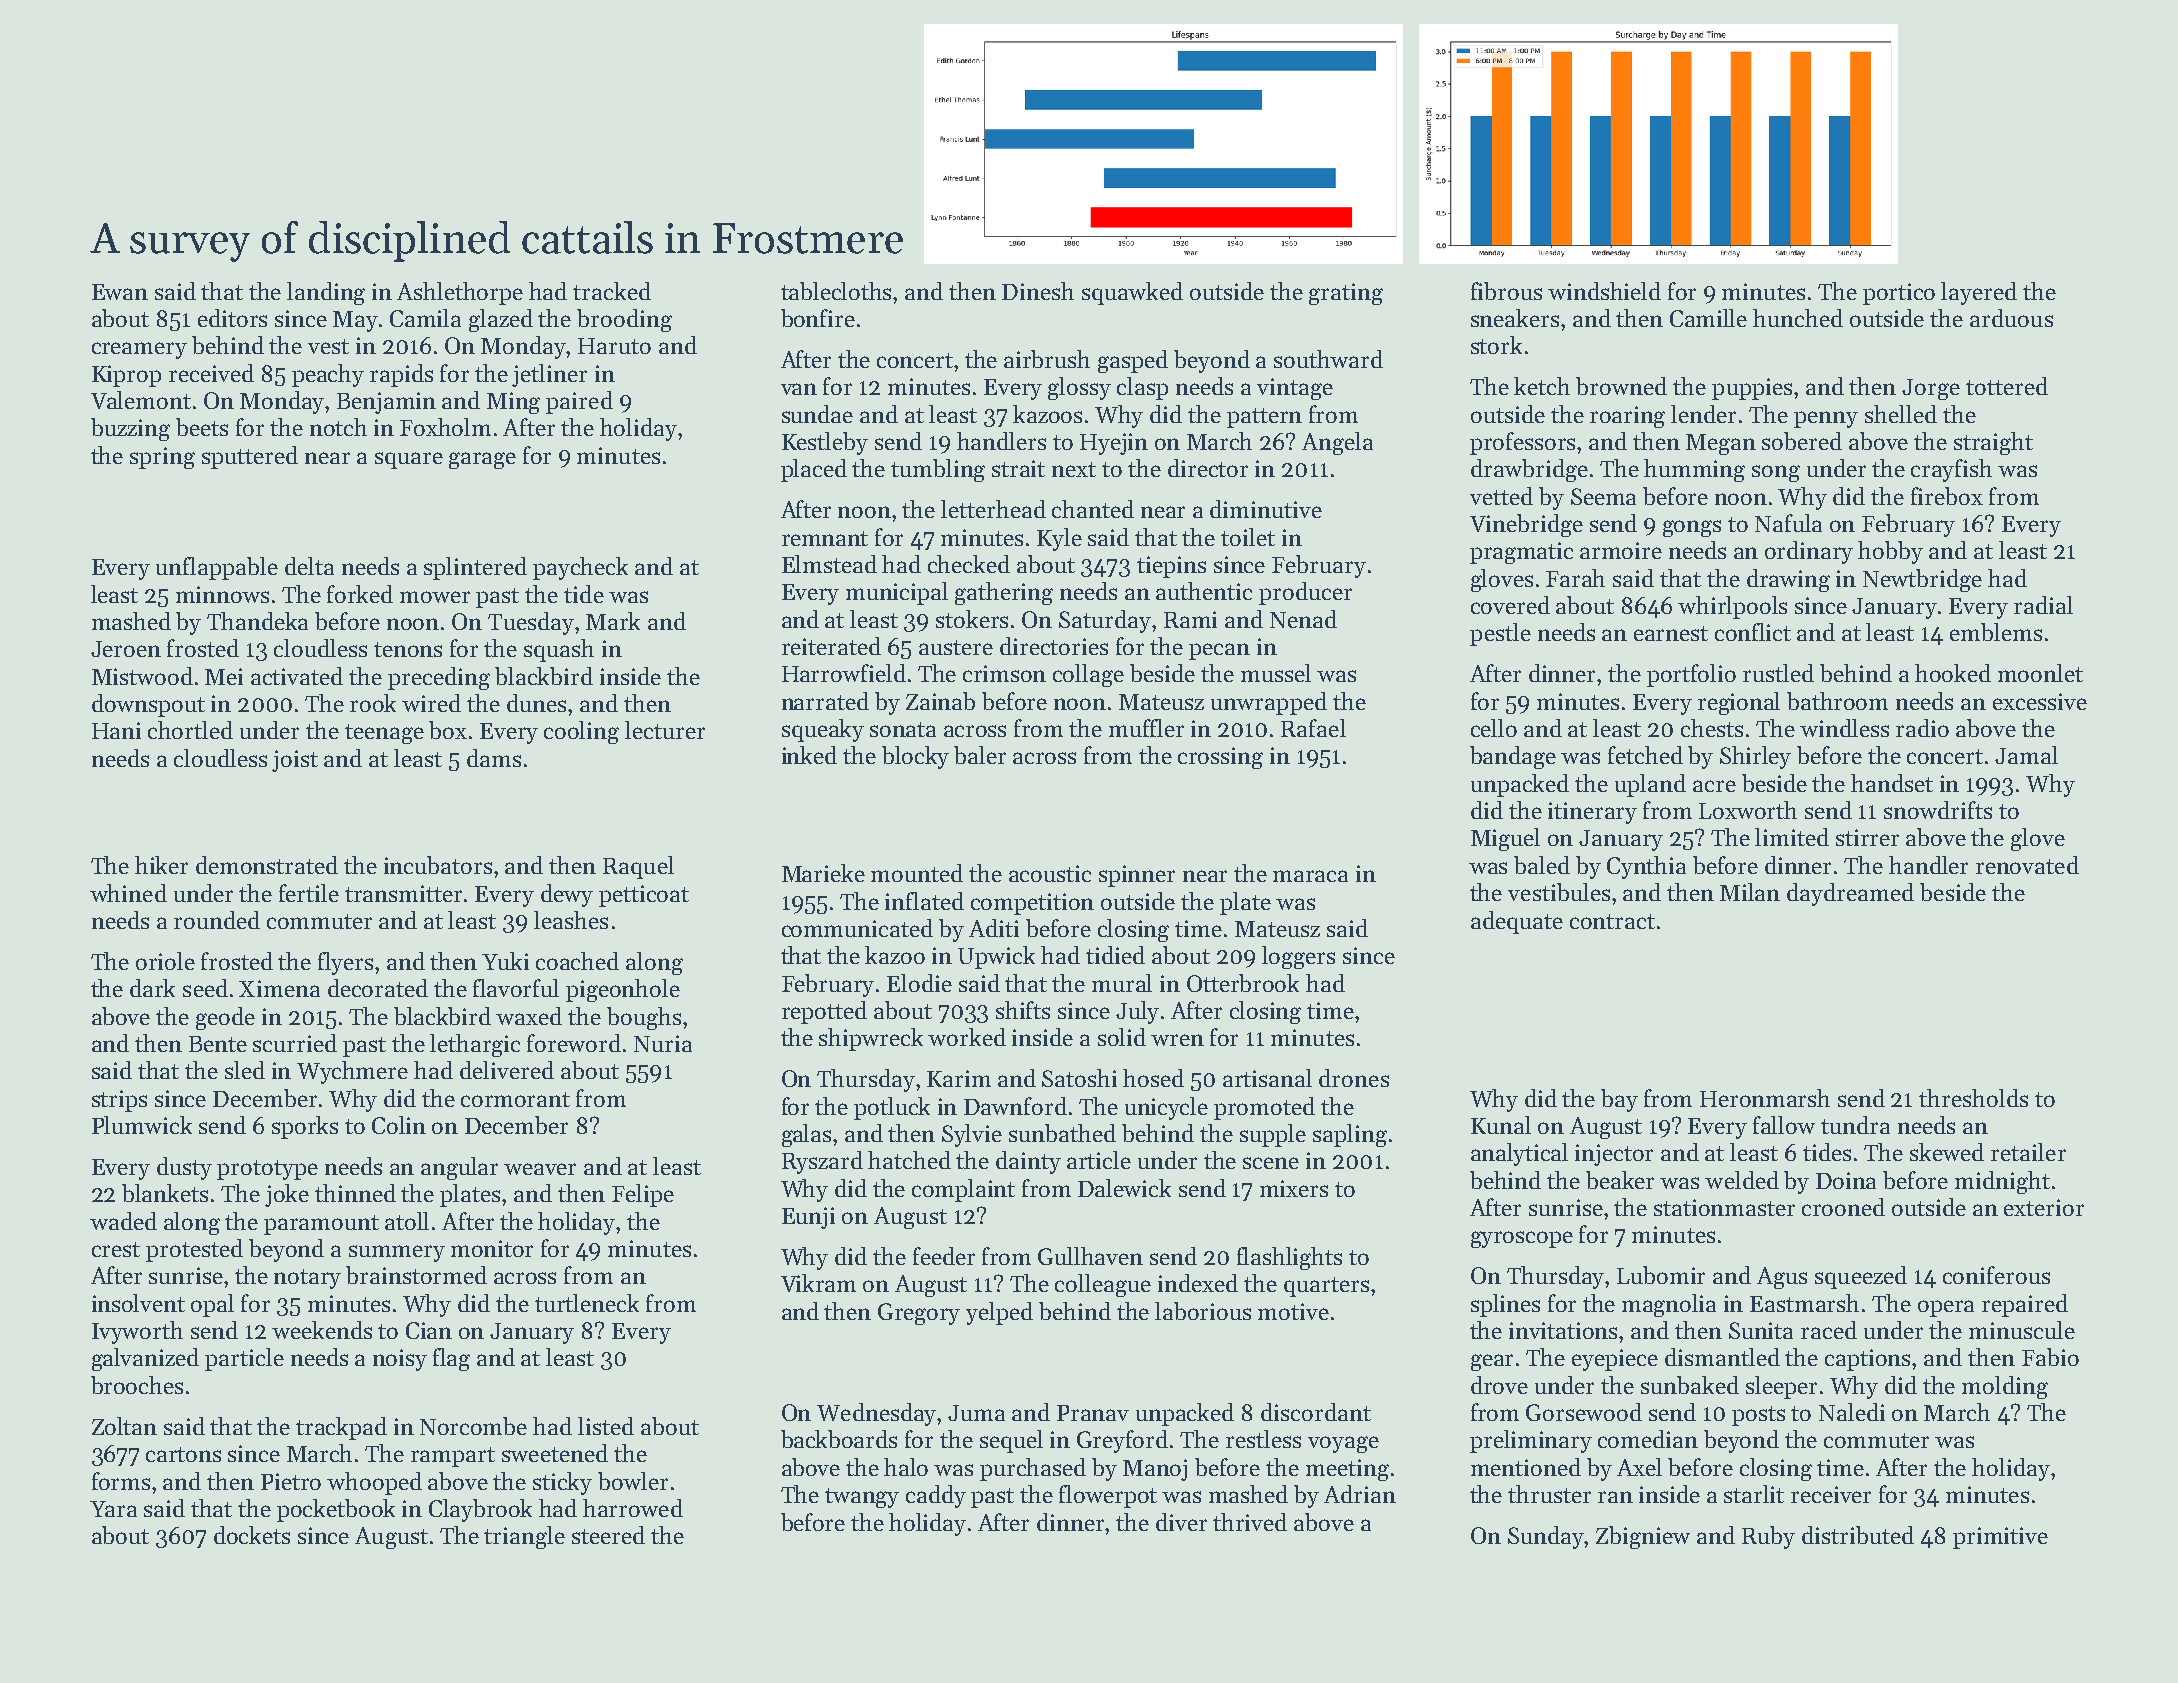 The image size is (2178, 1683). Describe the element at coordinates (1604, 291) in the screenshot. I see `windshield` at that location.
